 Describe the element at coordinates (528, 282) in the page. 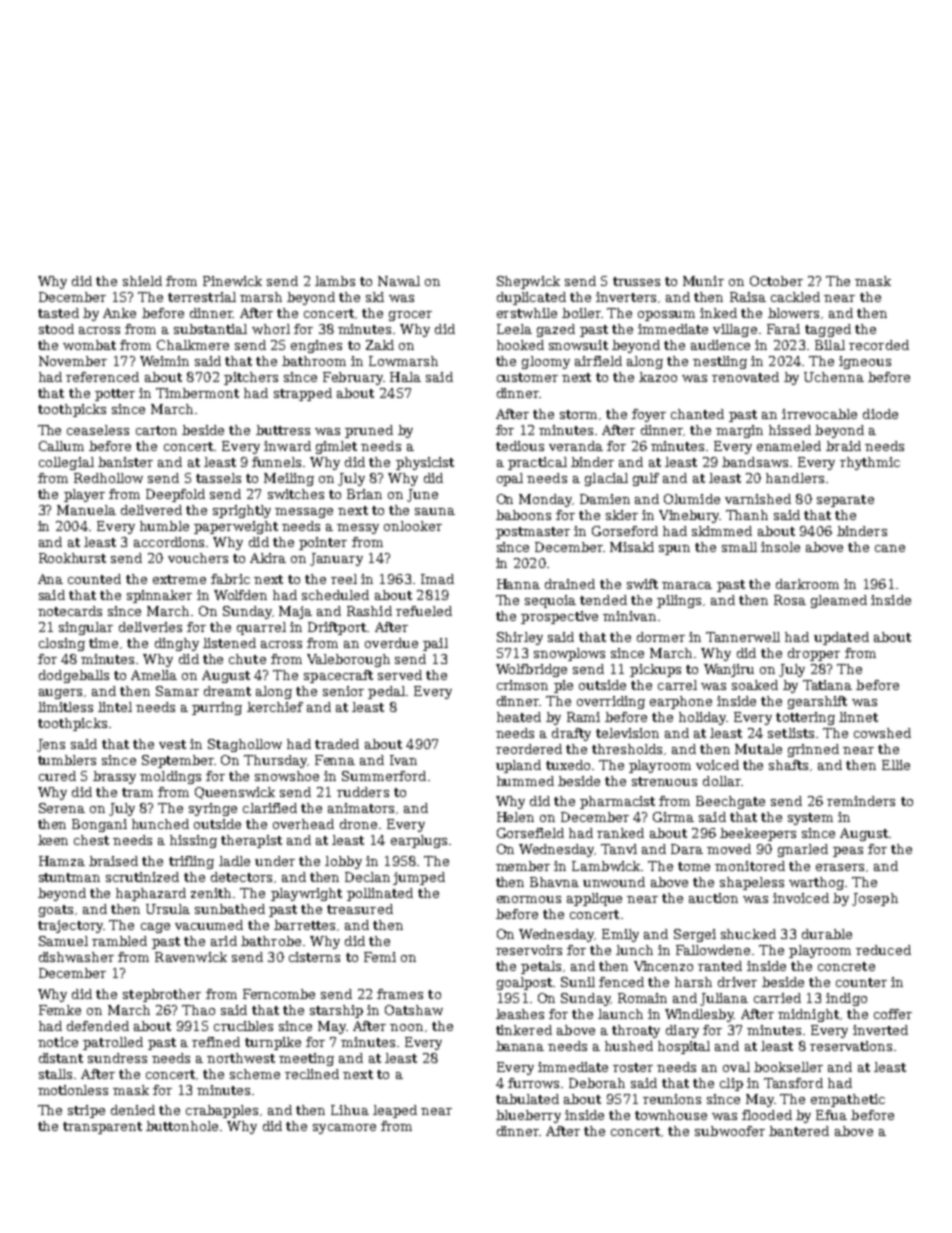

I see `Shepwick` at that location.
